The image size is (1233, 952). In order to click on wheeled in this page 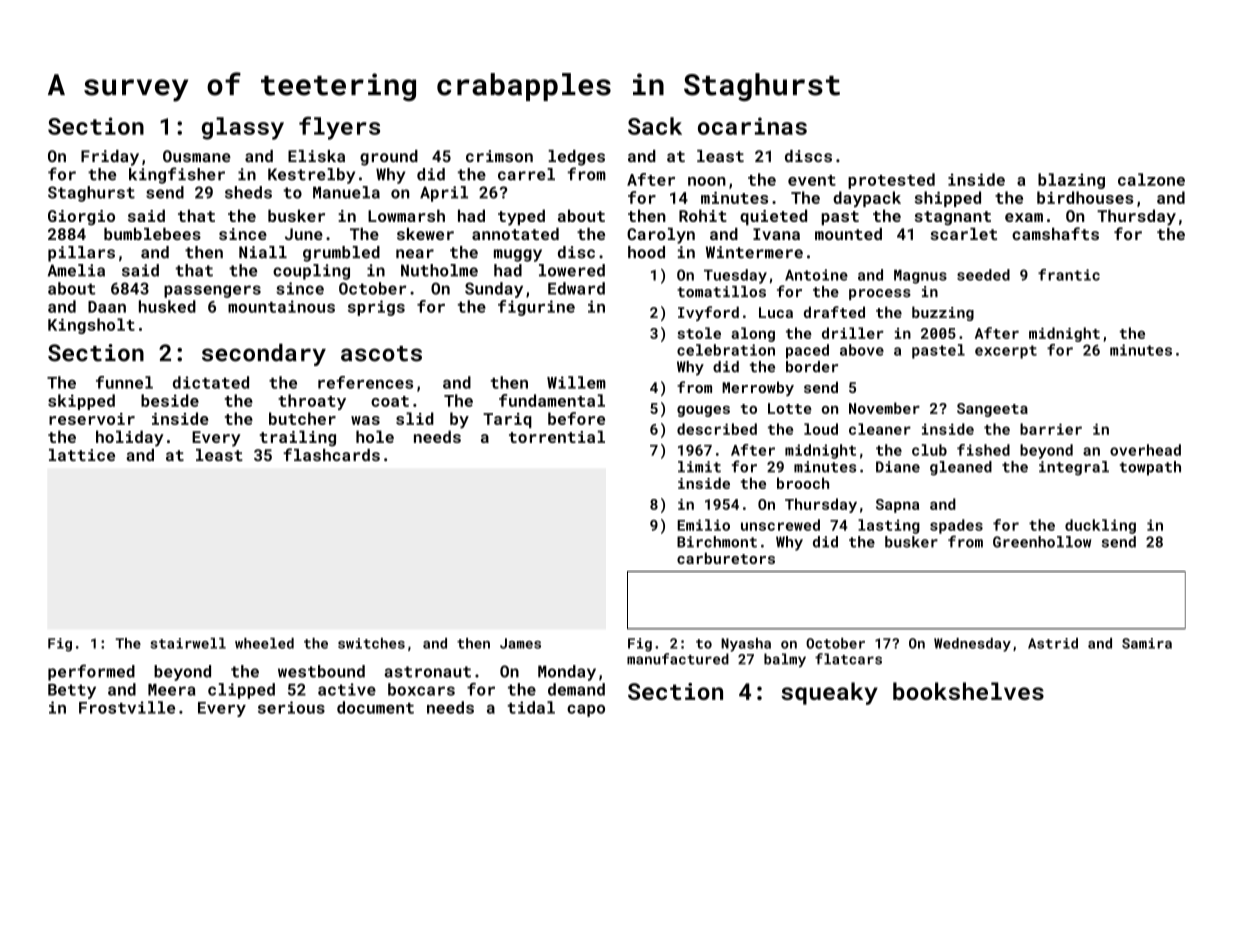, I will do `click(264, 643)`.
